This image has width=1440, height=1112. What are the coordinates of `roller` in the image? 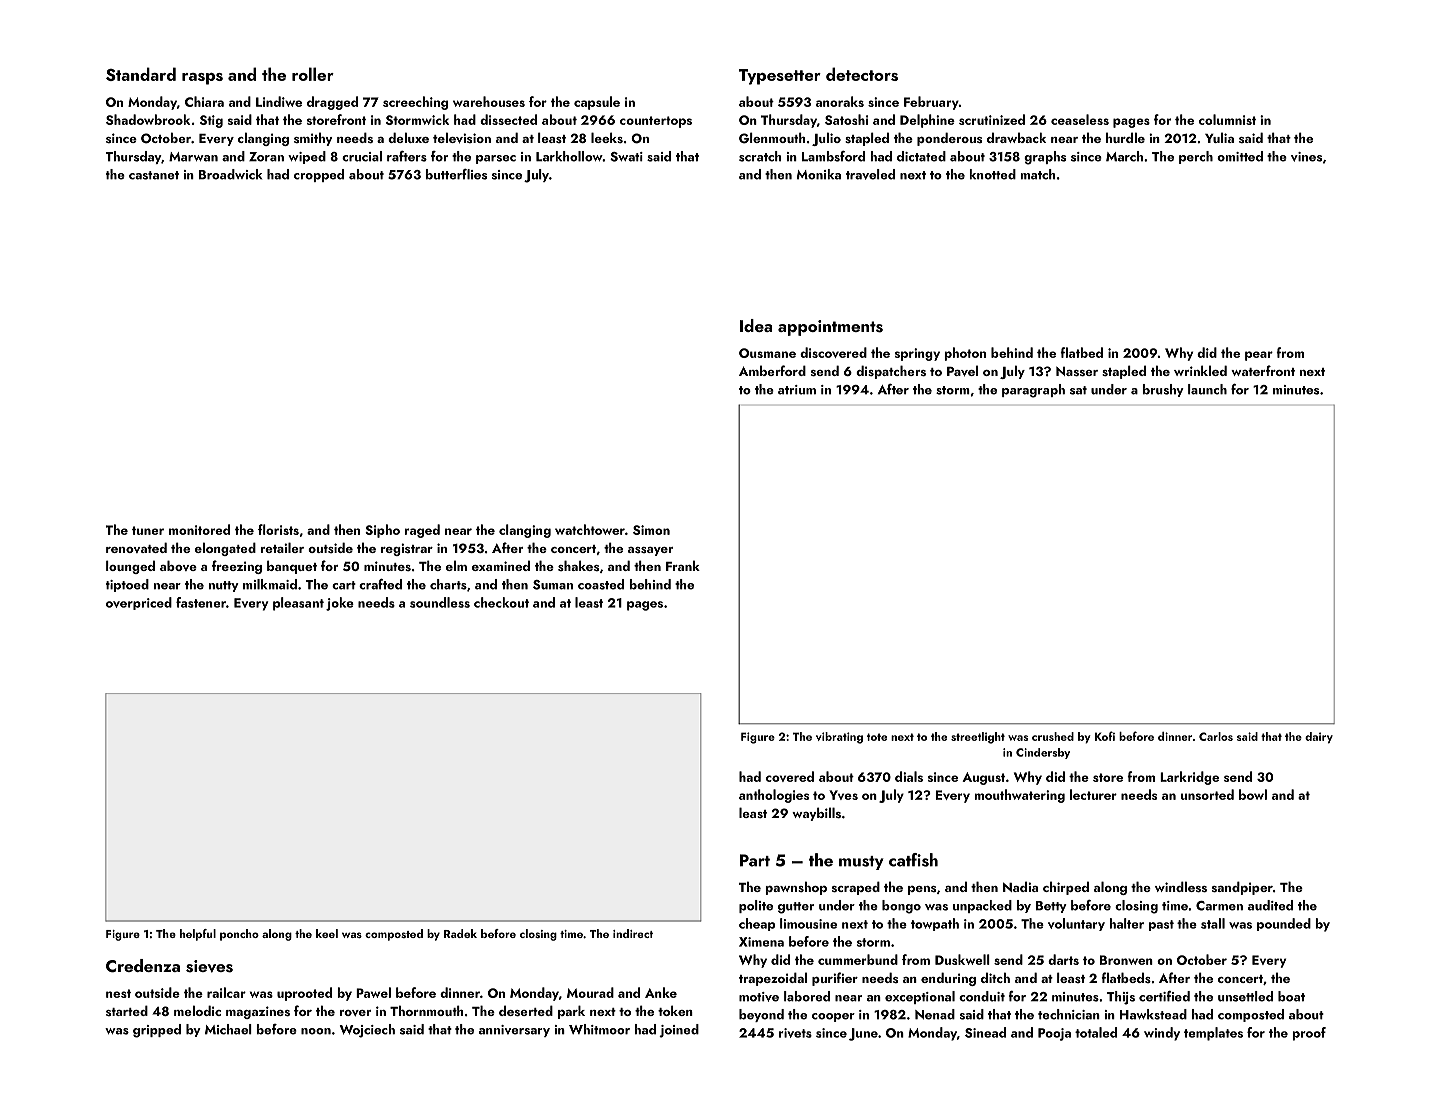 It's located at (313, 74).
